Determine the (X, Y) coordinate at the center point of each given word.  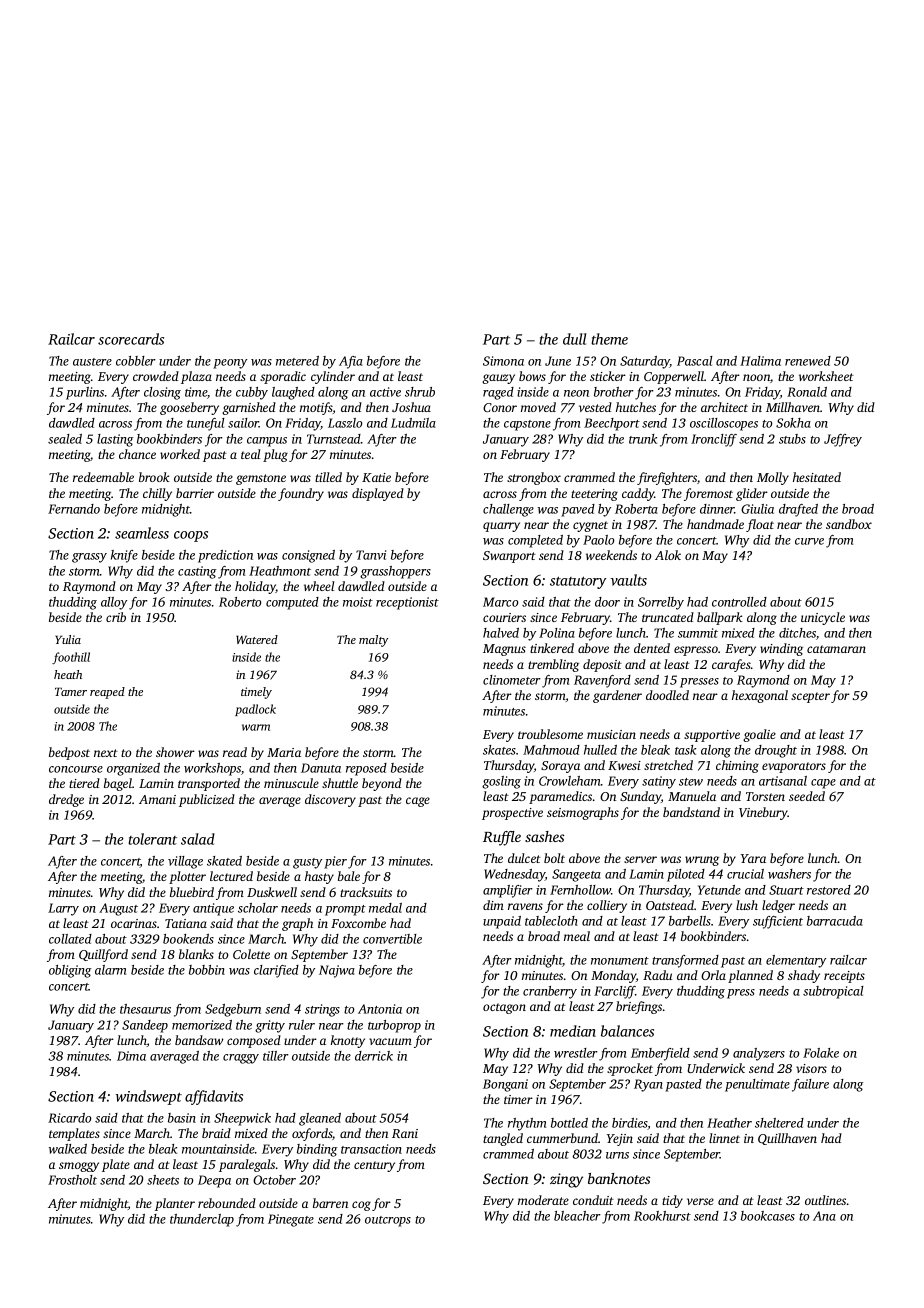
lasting (115, 440)
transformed (685, 961)
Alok (668, 555)
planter (175, 1204)
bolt (554, 858)
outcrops (388, 1221)
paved (578, 510)
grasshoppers (395, 572)
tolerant (152, 839)
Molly (773, 478)
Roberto (240, 602)
